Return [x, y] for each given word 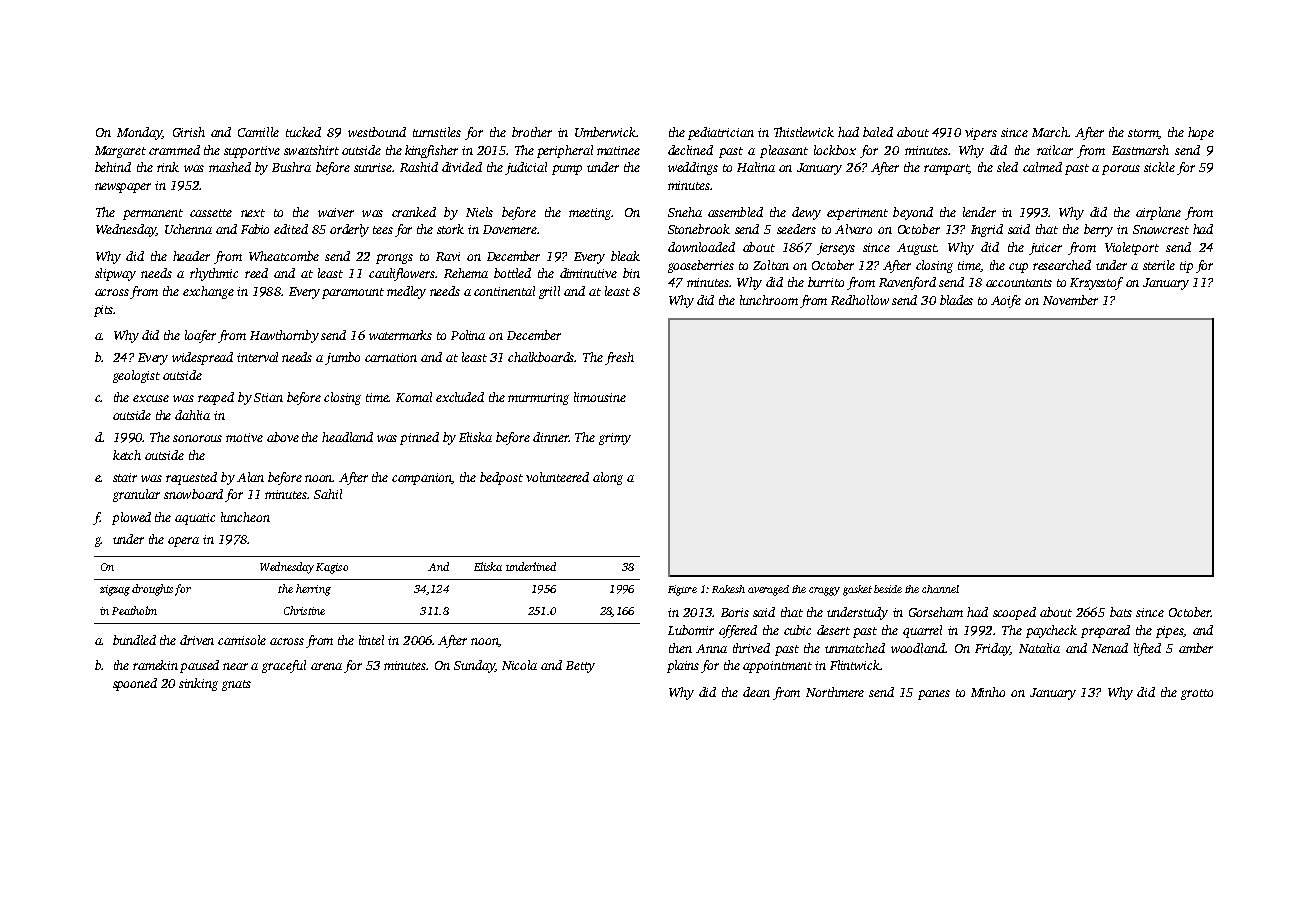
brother [532, 132]
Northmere [835, 692]
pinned [419, 438]
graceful [284, 666]
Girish [189, 132]
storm [1143, 134]
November [1070, 300]
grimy [615, 439]
